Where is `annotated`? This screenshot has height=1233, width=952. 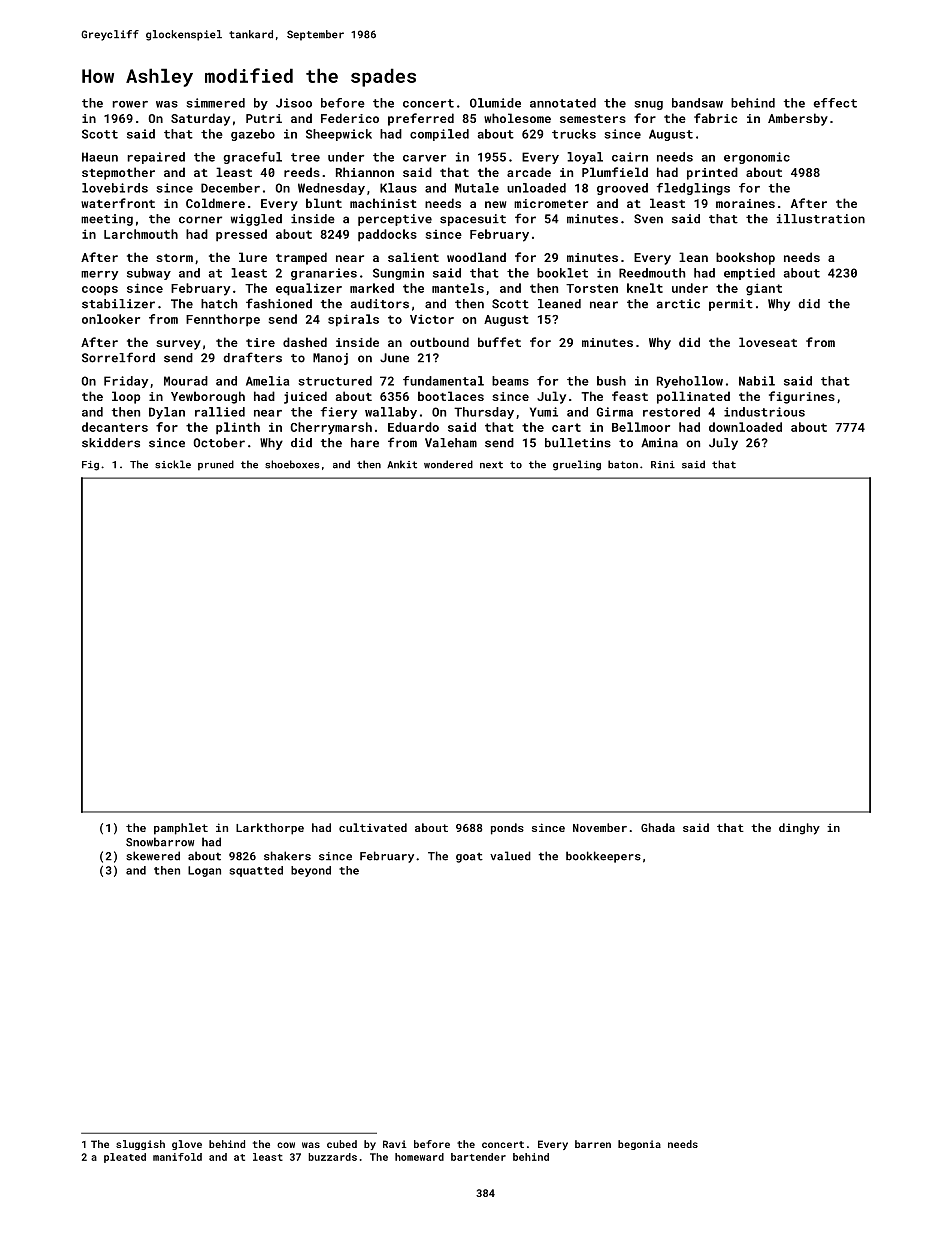
annotated is located at coordinates (563, 103).
